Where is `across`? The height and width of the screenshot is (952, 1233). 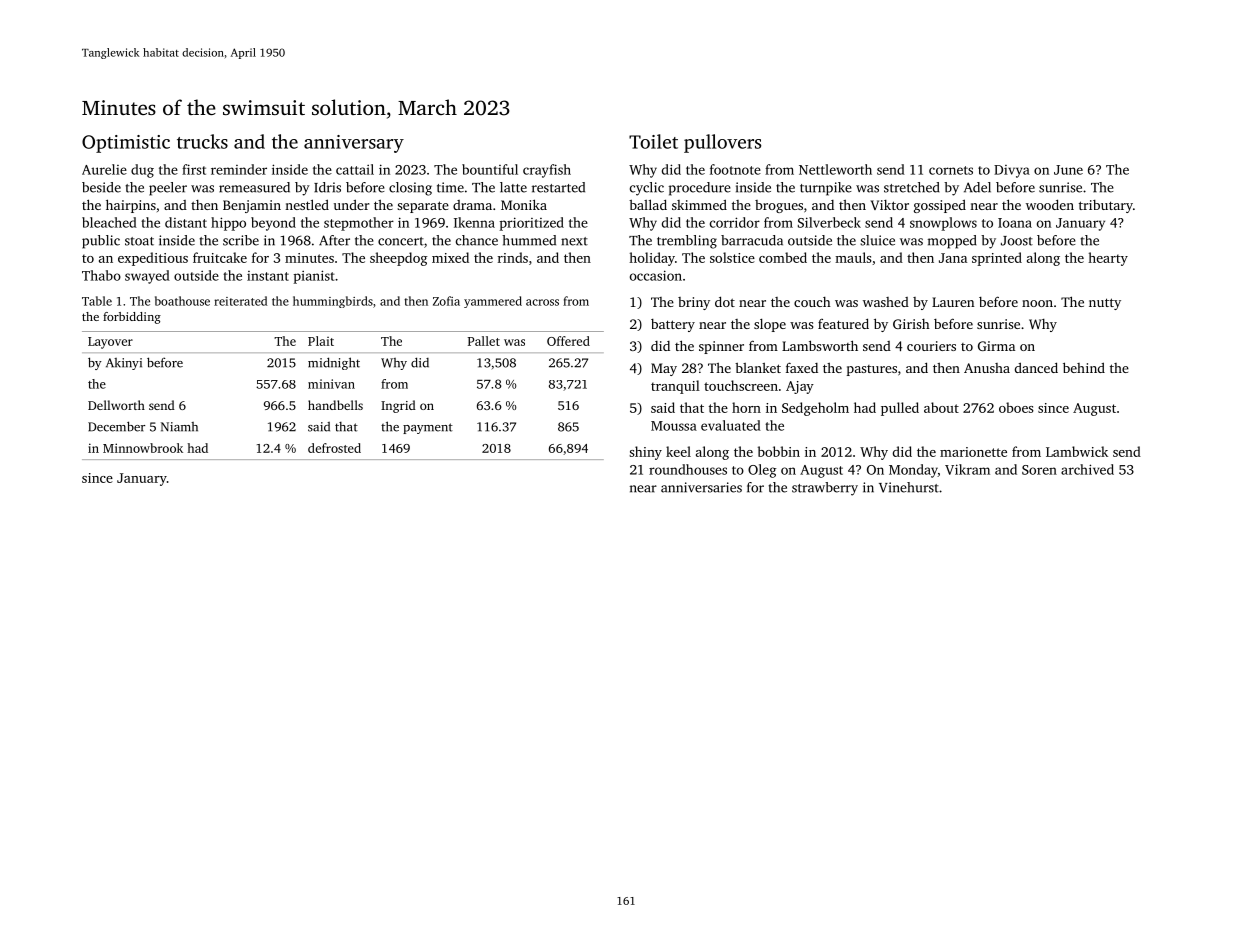
across is located at coordinates (542, 302).
